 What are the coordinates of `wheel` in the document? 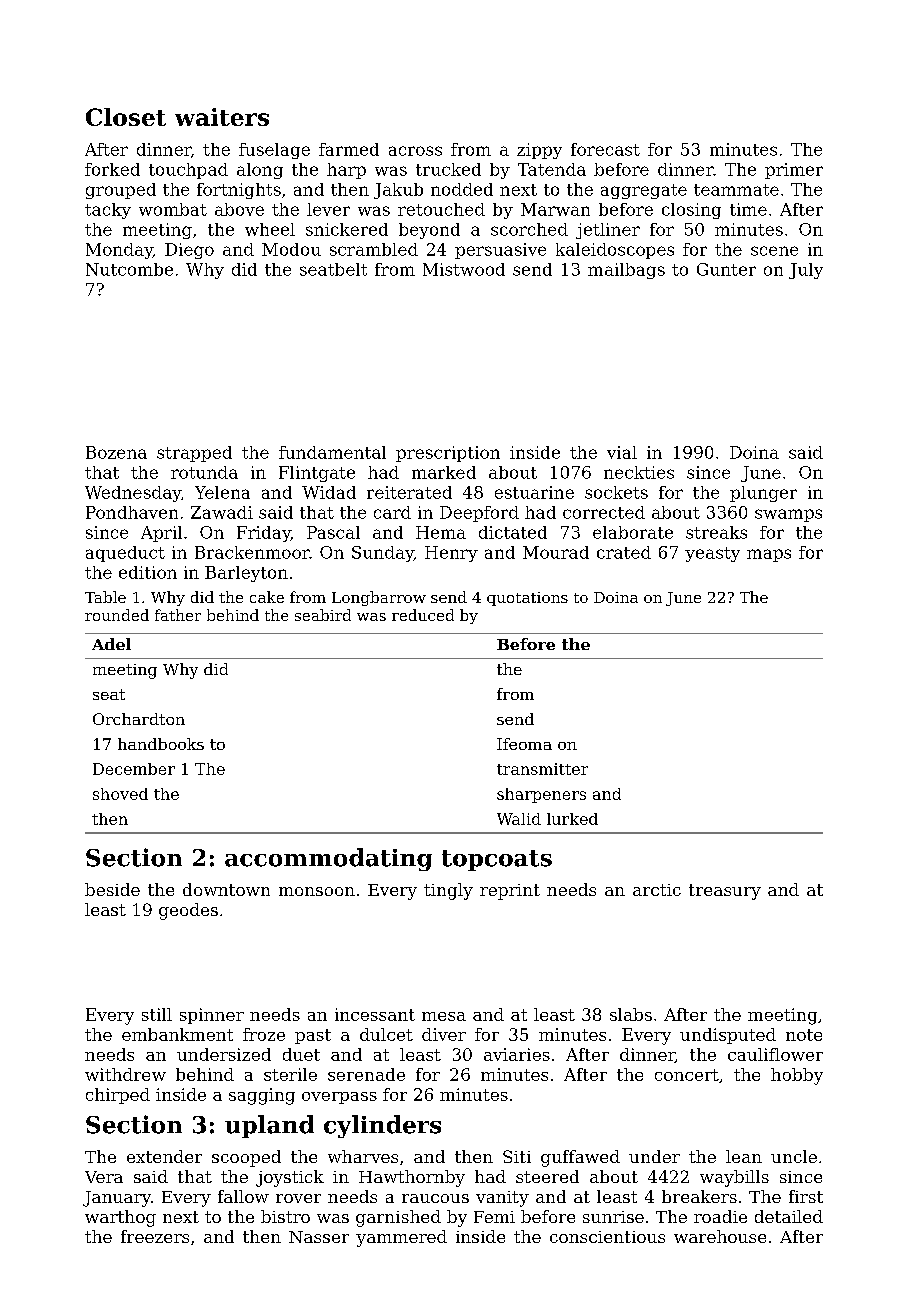 It's located at (270, 229).
